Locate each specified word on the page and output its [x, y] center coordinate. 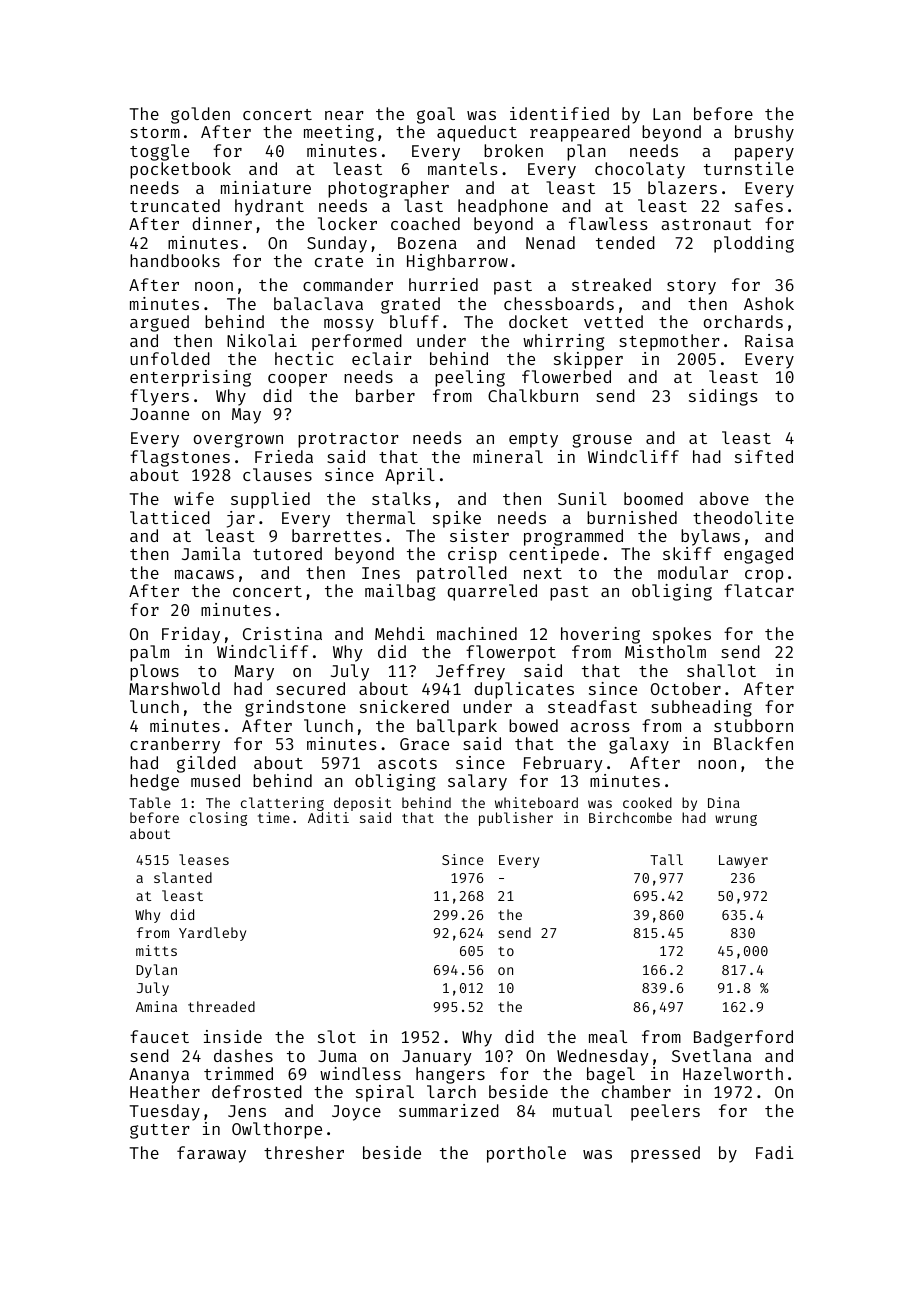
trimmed [238, 1073]
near [344, 115]
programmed [573, 537]
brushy [764, 133]
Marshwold [174, 688]
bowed [533, 725]
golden [200, 115]
